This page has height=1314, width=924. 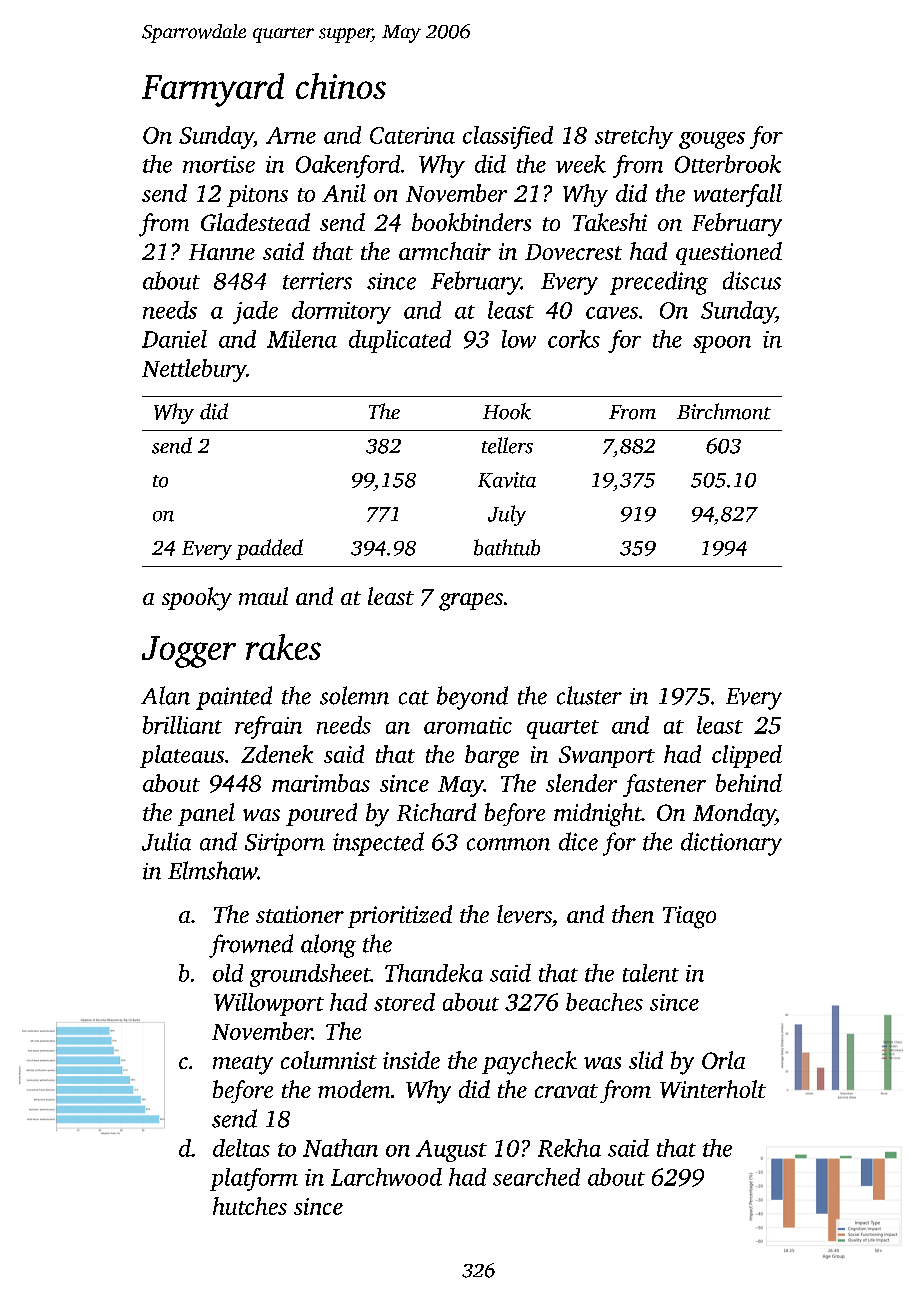 What do you see at coordinates (400, 341) in the page?
I see `duplicated` at bounding box center [400, 341].
